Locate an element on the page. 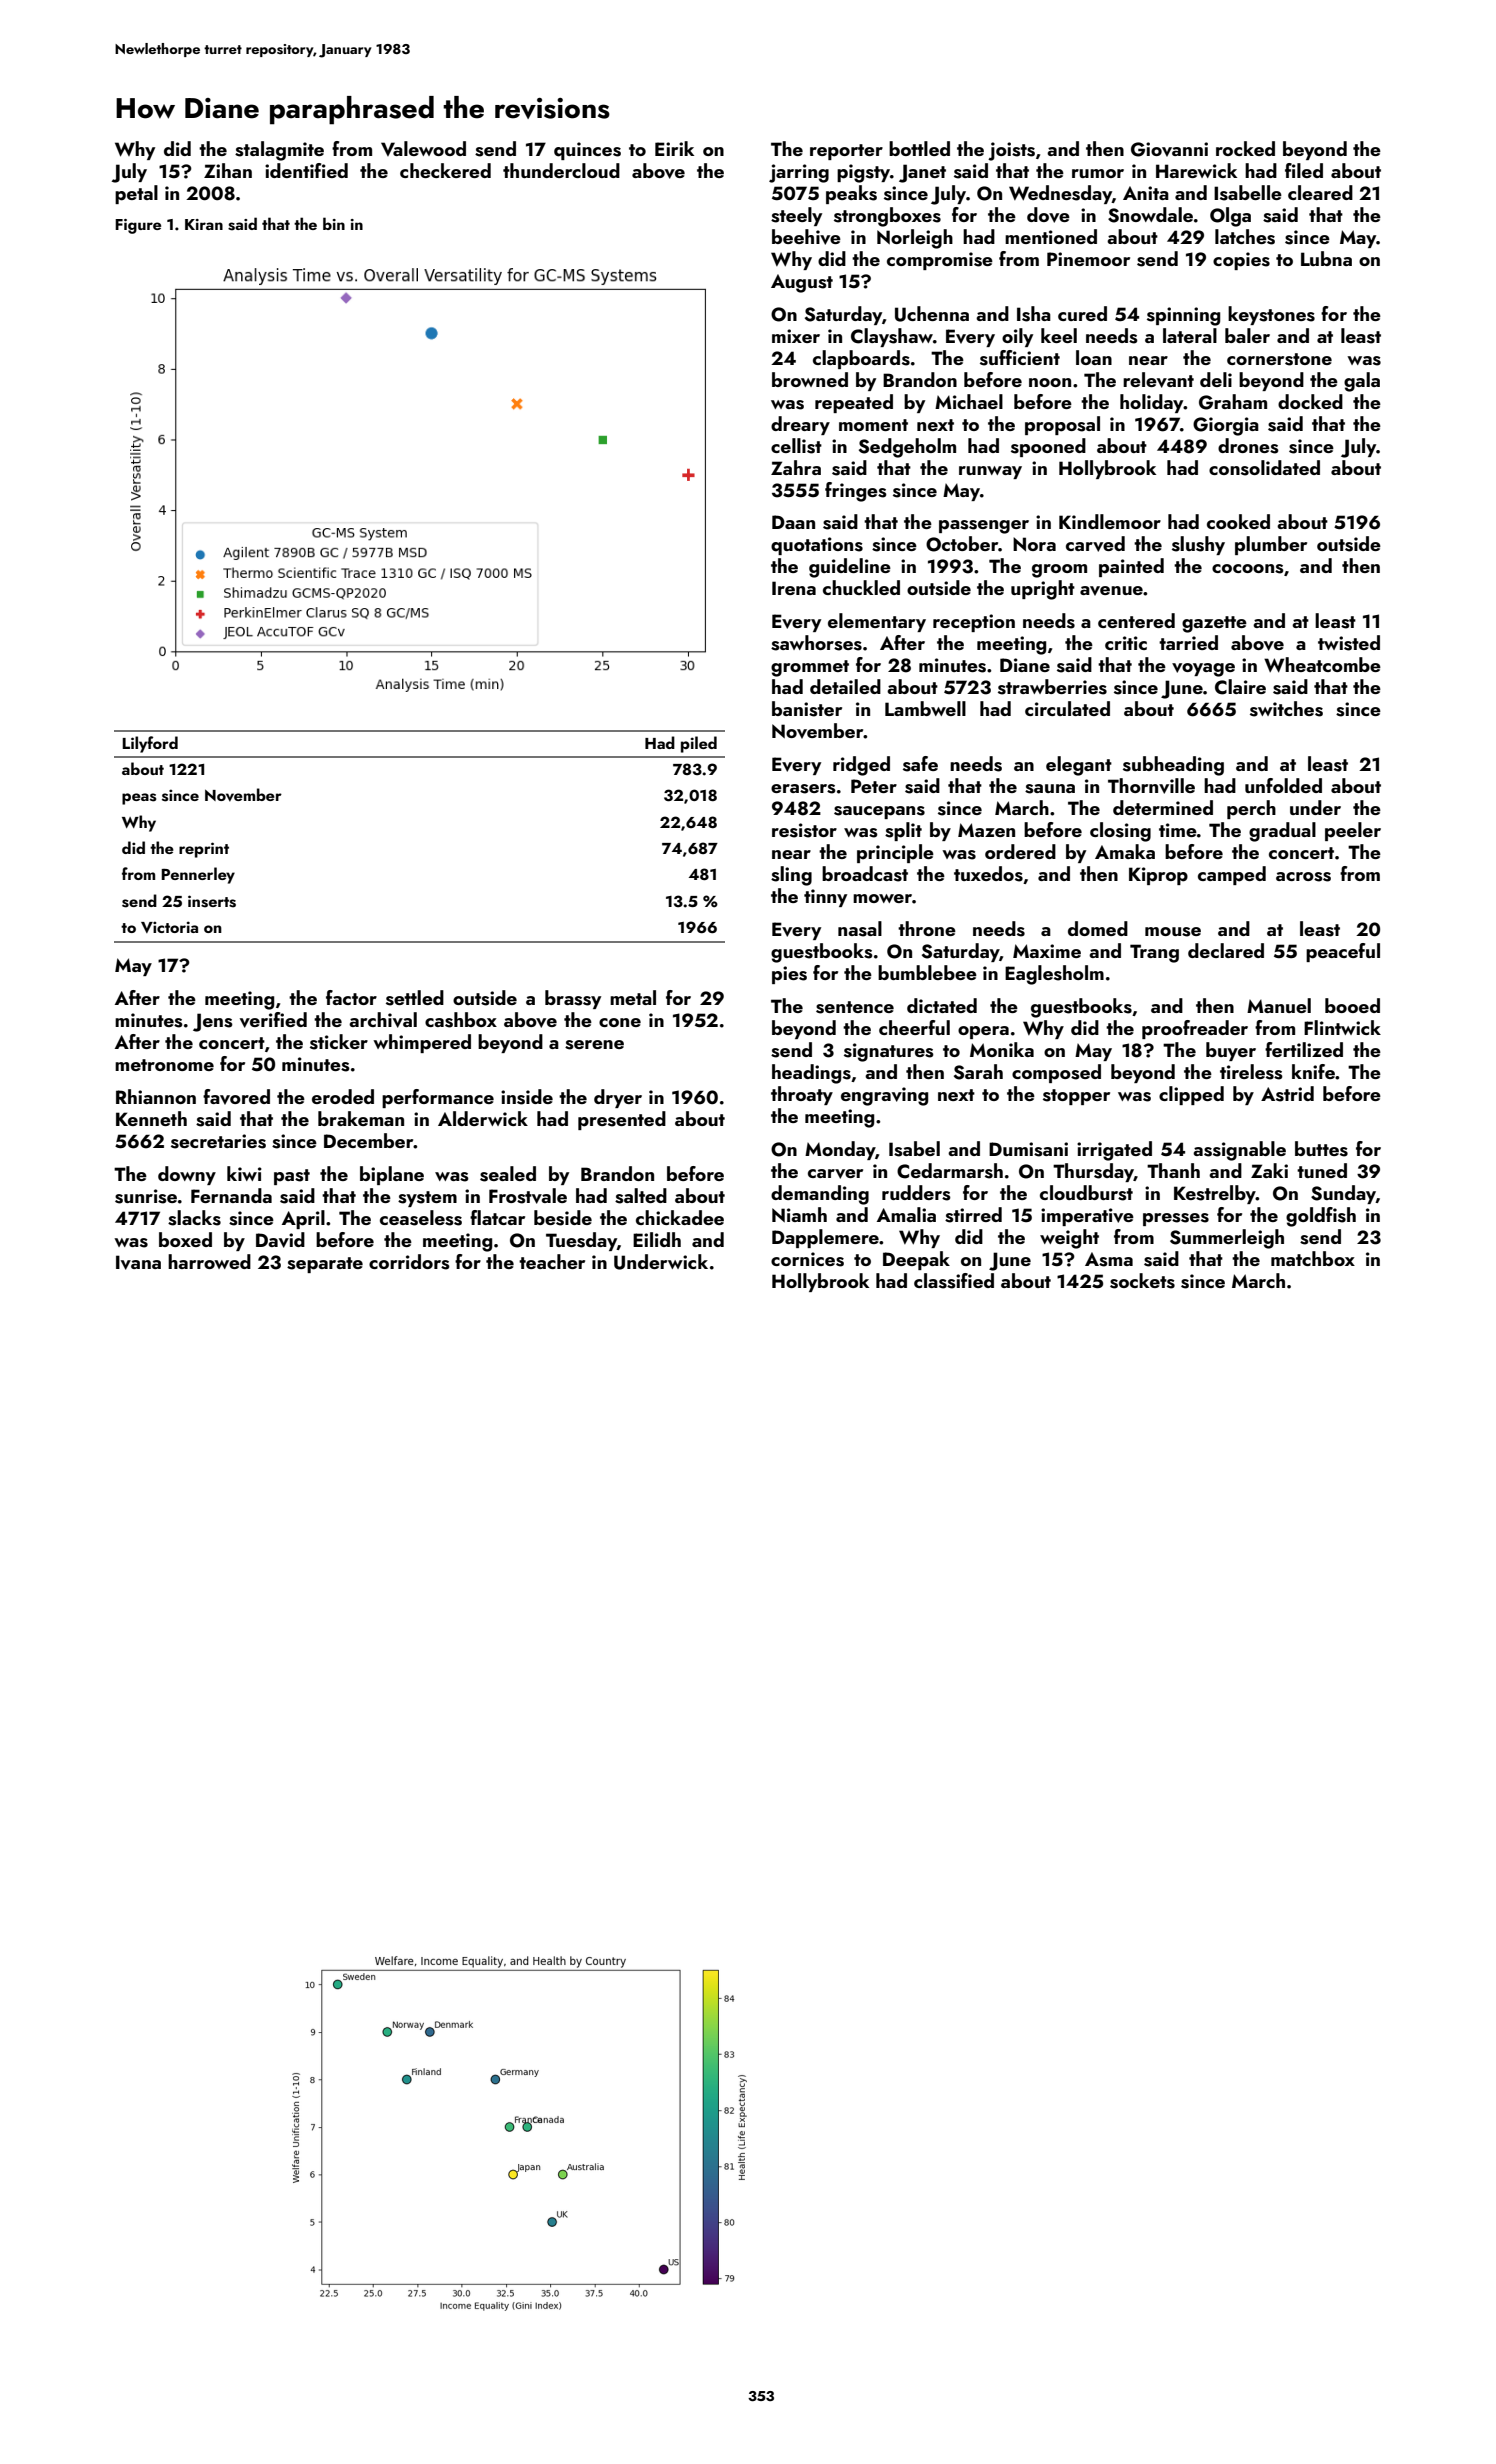 This page has width=1496, height=2464. closing is located at coordinates (1120, 832).
